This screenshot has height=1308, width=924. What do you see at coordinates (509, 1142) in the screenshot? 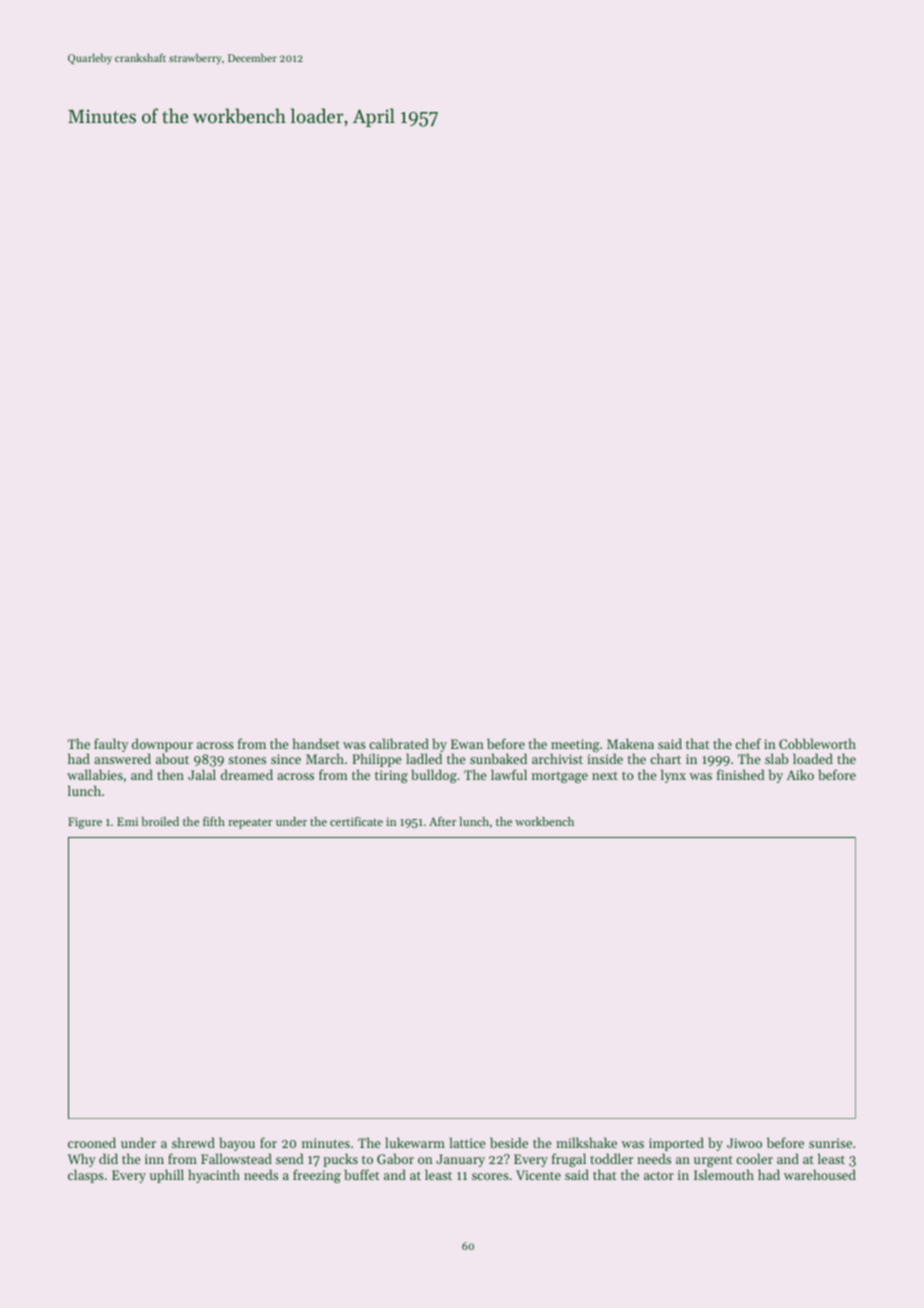
I see `beside` at bounding box center [509, 1142].
